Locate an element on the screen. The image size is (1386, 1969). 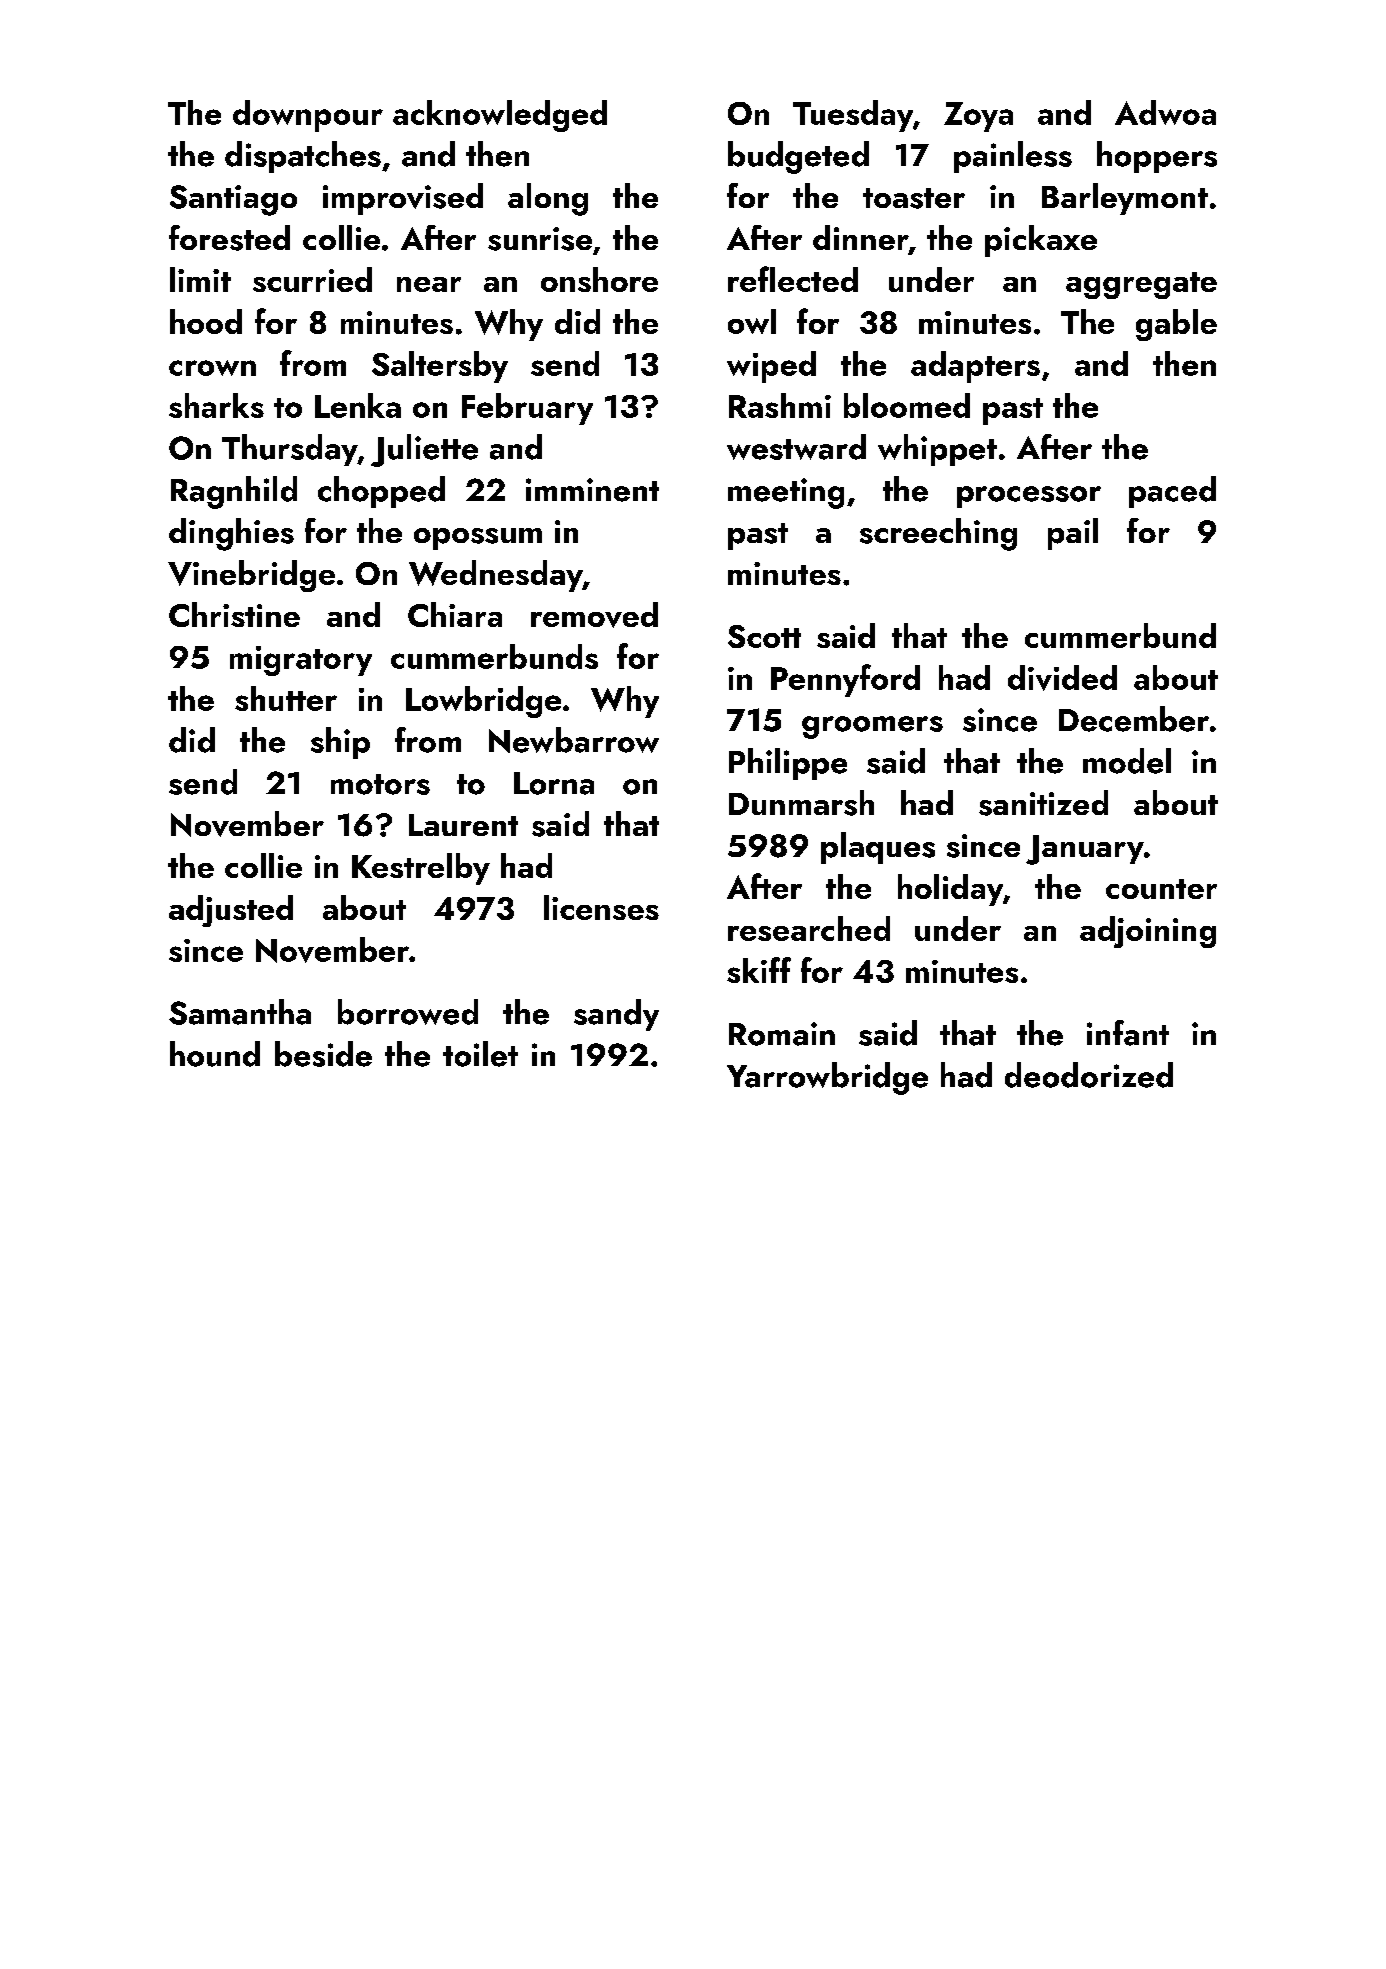
Chiara is located at coordinates (455, 614).
